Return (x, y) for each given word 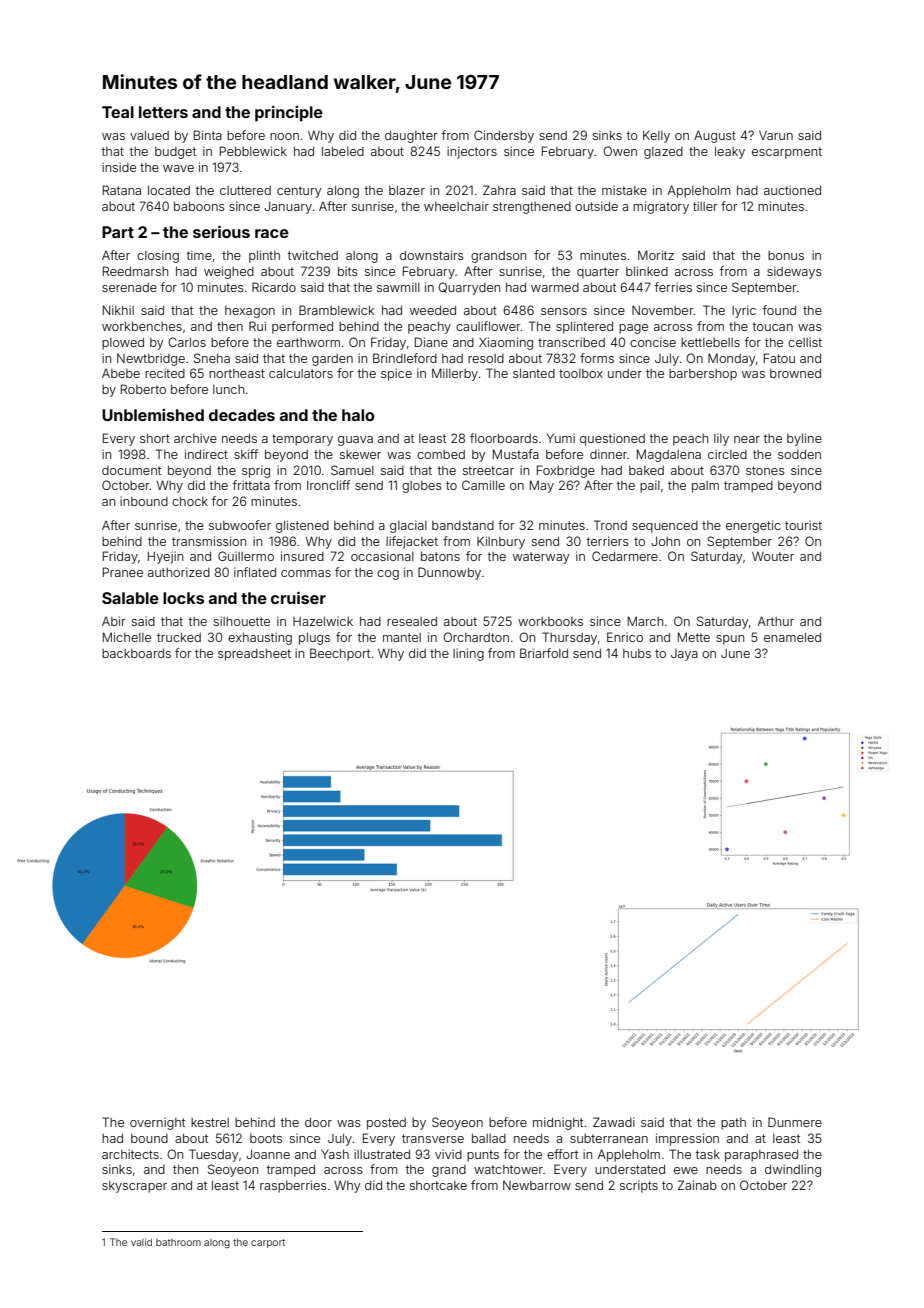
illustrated (382, 1154)
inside (119, 167)
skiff (246, 454)
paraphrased (761, 1156)
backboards (136, 653)
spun (730, 640)
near (747, 439)
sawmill (398, 287)
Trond (610, 525)
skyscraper (134, 1187)
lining (468, 654)
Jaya (684, 655)
